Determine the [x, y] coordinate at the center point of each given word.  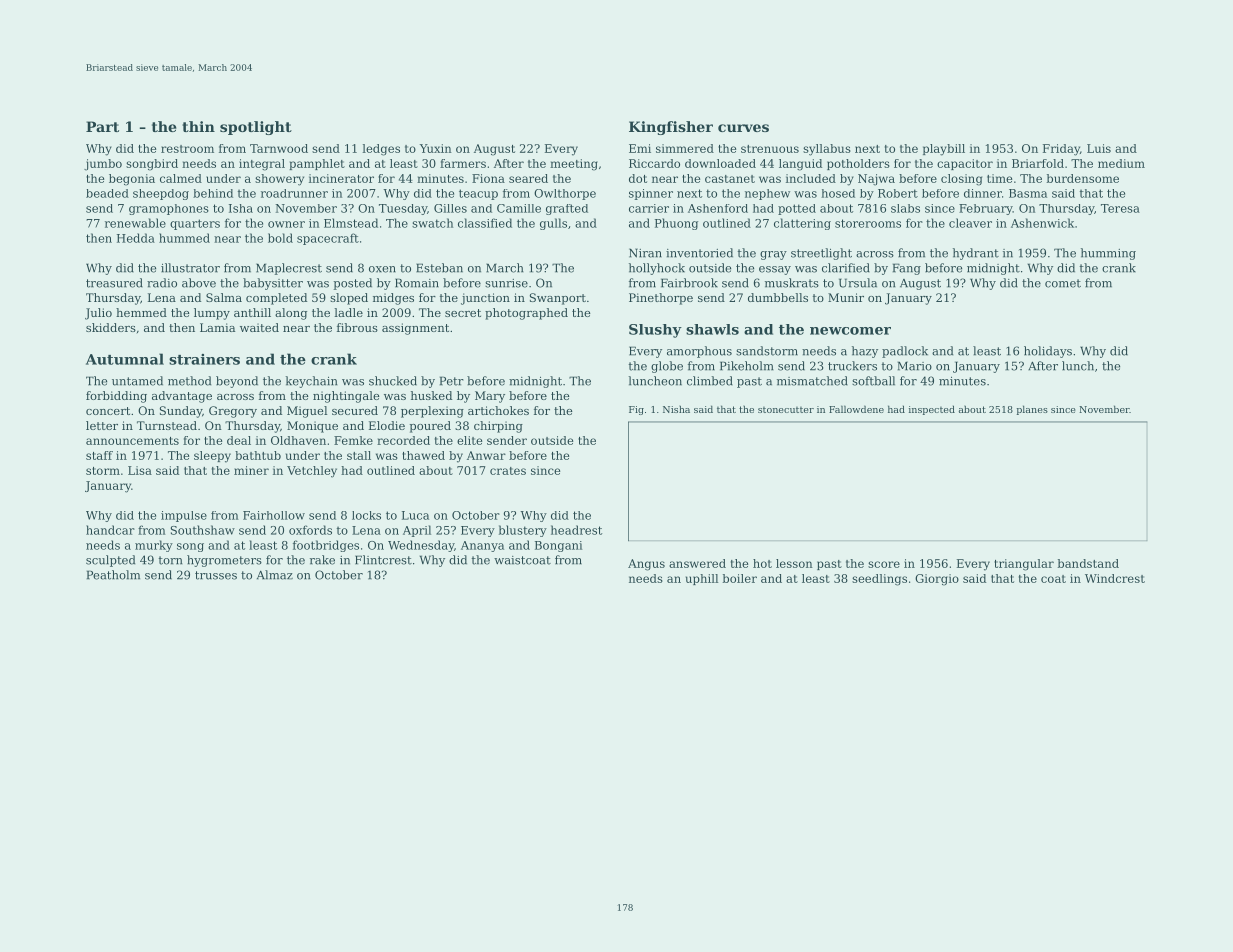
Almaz [275, 575]
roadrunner [294, 193]
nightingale [346, 397]
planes [1032, 410]
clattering [802, 224]
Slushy [655, 331]
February [986, 209]
